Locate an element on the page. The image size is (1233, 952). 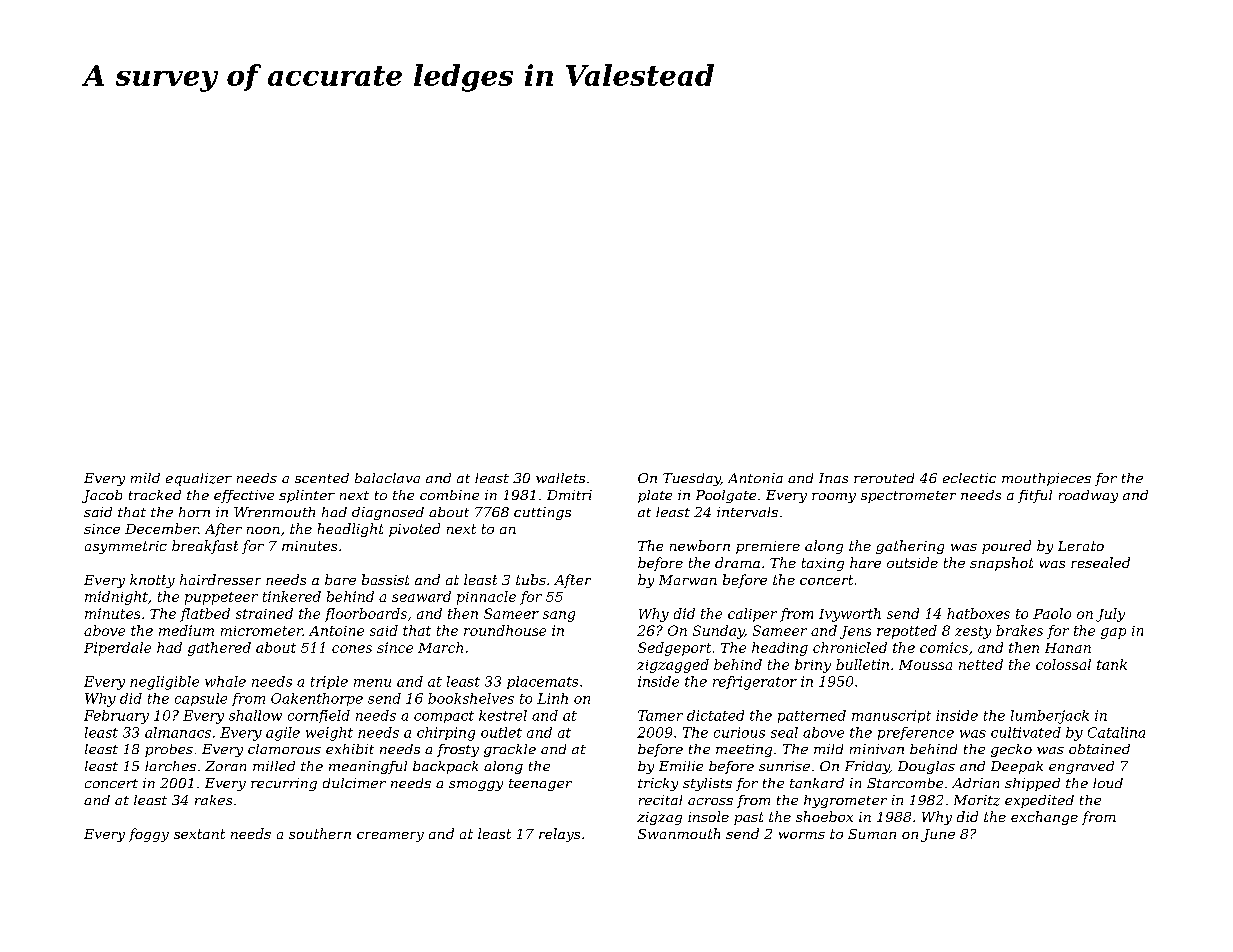
clamorous is located at coordinates (284, 749).
